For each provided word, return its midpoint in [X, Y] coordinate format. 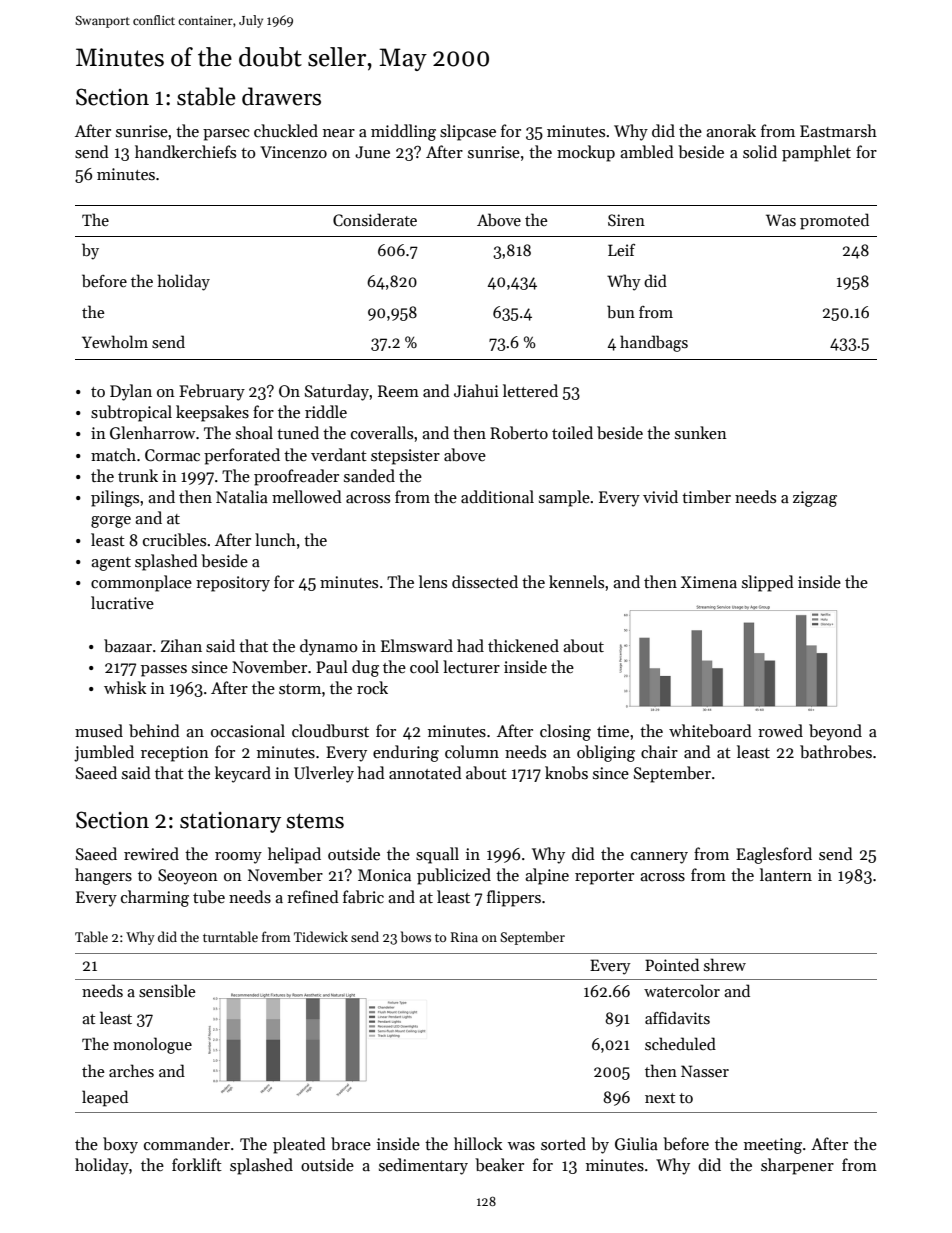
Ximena [709, 582]
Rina [464, 937]
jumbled [104, 753]
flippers [514, 898]
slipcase [468, 132]
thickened [523, 645]
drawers [281, 96]
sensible [167, 991]
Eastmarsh [838, 130]
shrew [725, 964]
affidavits [677, 1017]
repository [233, 584]
